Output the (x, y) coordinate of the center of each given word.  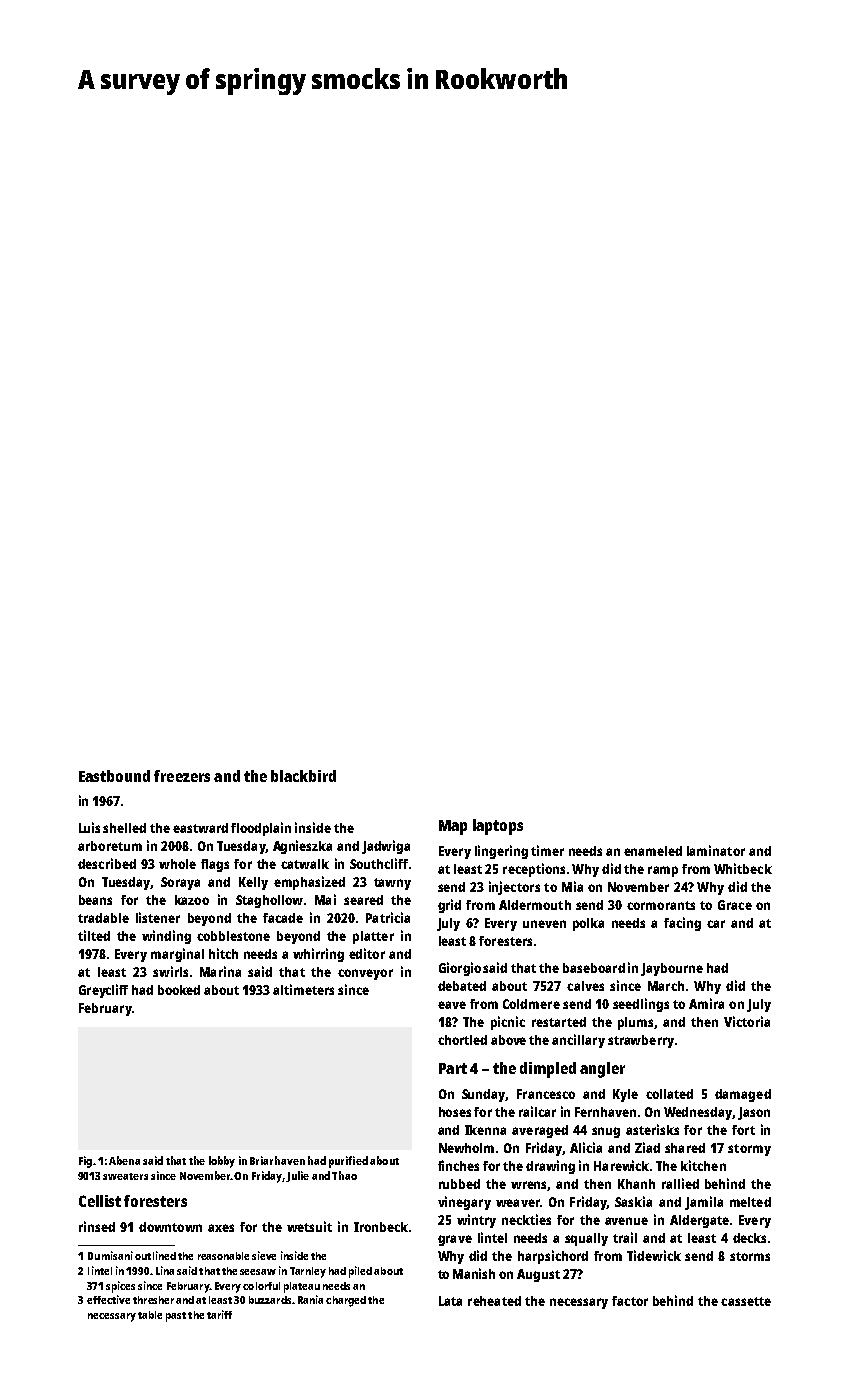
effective (108, 1299)
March (666, 986)
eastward (200, 828)
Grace (735, 905)
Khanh (636, 1184)
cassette (746, 1301)
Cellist (100, 1201)
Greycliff (103, 991)
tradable (103, 918)
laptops (498, 827)
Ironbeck (381, 1227)
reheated (494, 1301)
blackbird (303, 776)
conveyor (365, 974)
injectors (514, 888)
